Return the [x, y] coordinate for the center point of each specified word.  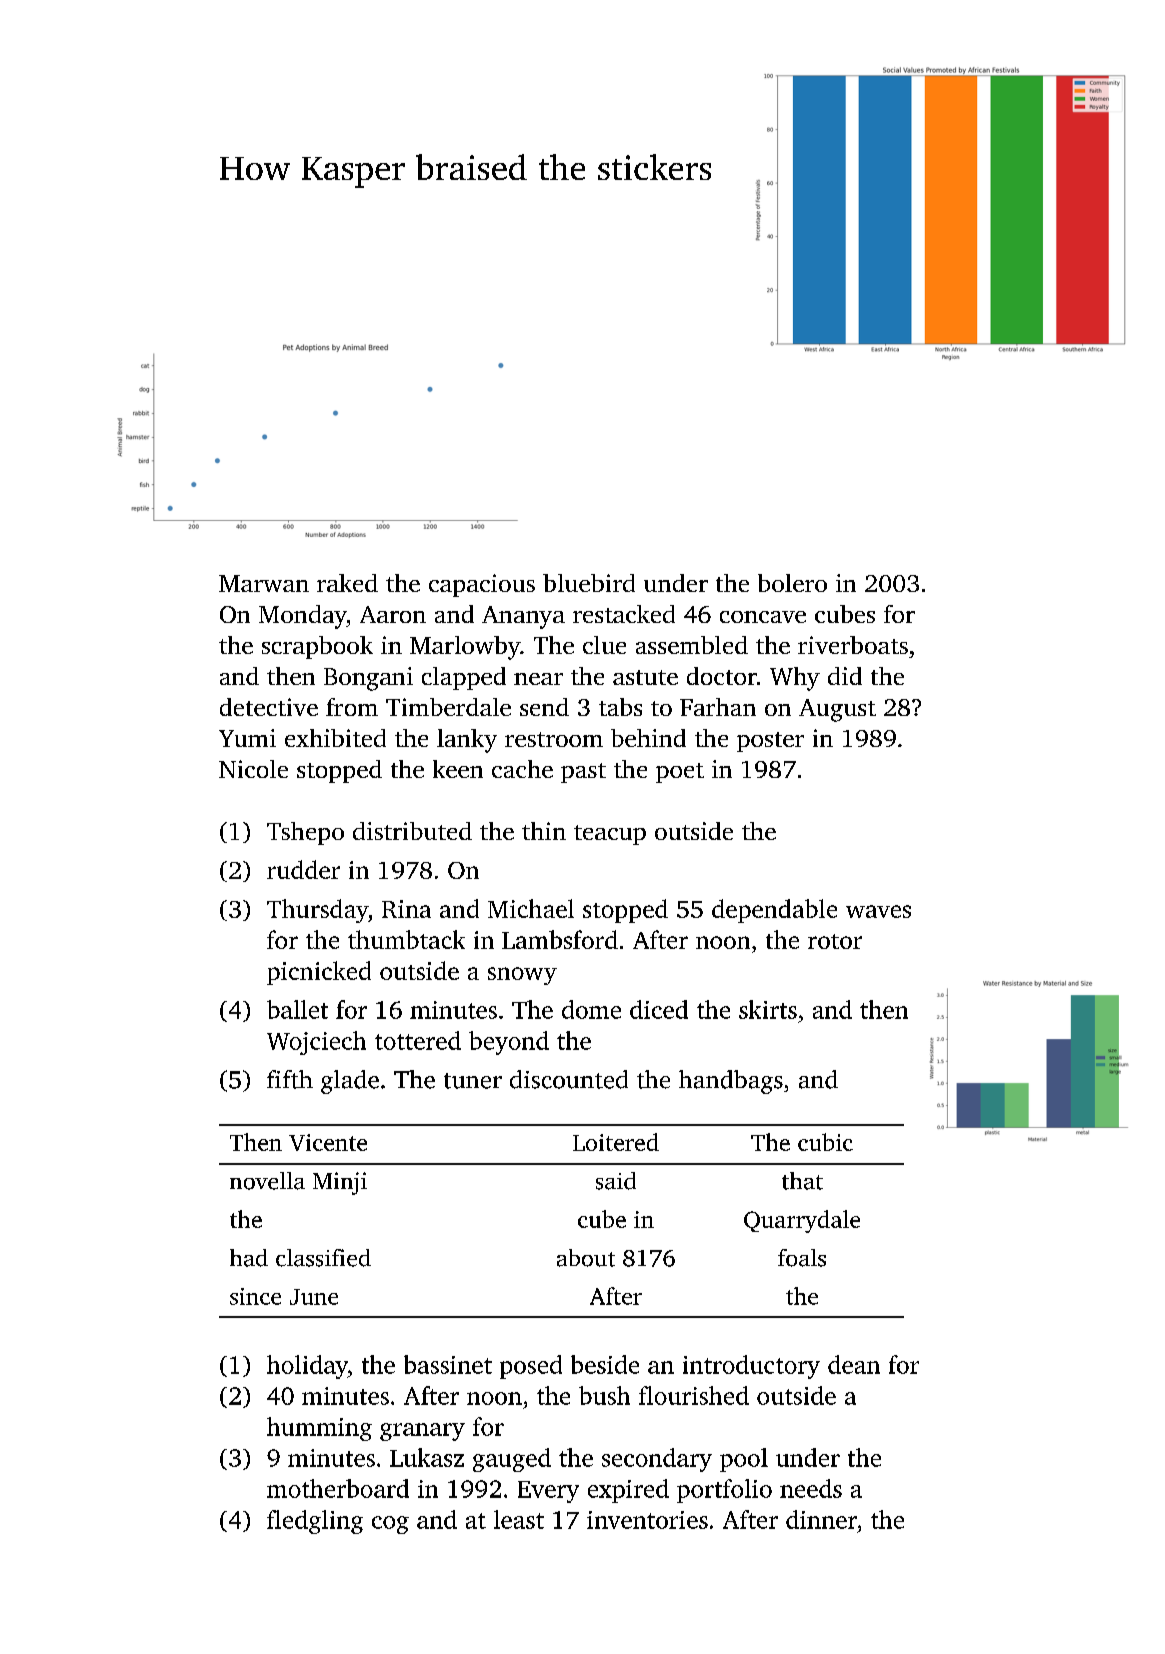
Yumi [247, 738]
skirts [768, 1009]
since [255, 1296]
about [586, 1258]
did [845, 676]
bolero [792, 583]
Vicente [328, 1142]
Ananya [523, 617]
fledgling [315, 1522]
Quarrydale [802, 1221]
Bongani [368, 679]
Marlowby [465, 648]
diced [659, 1009]
